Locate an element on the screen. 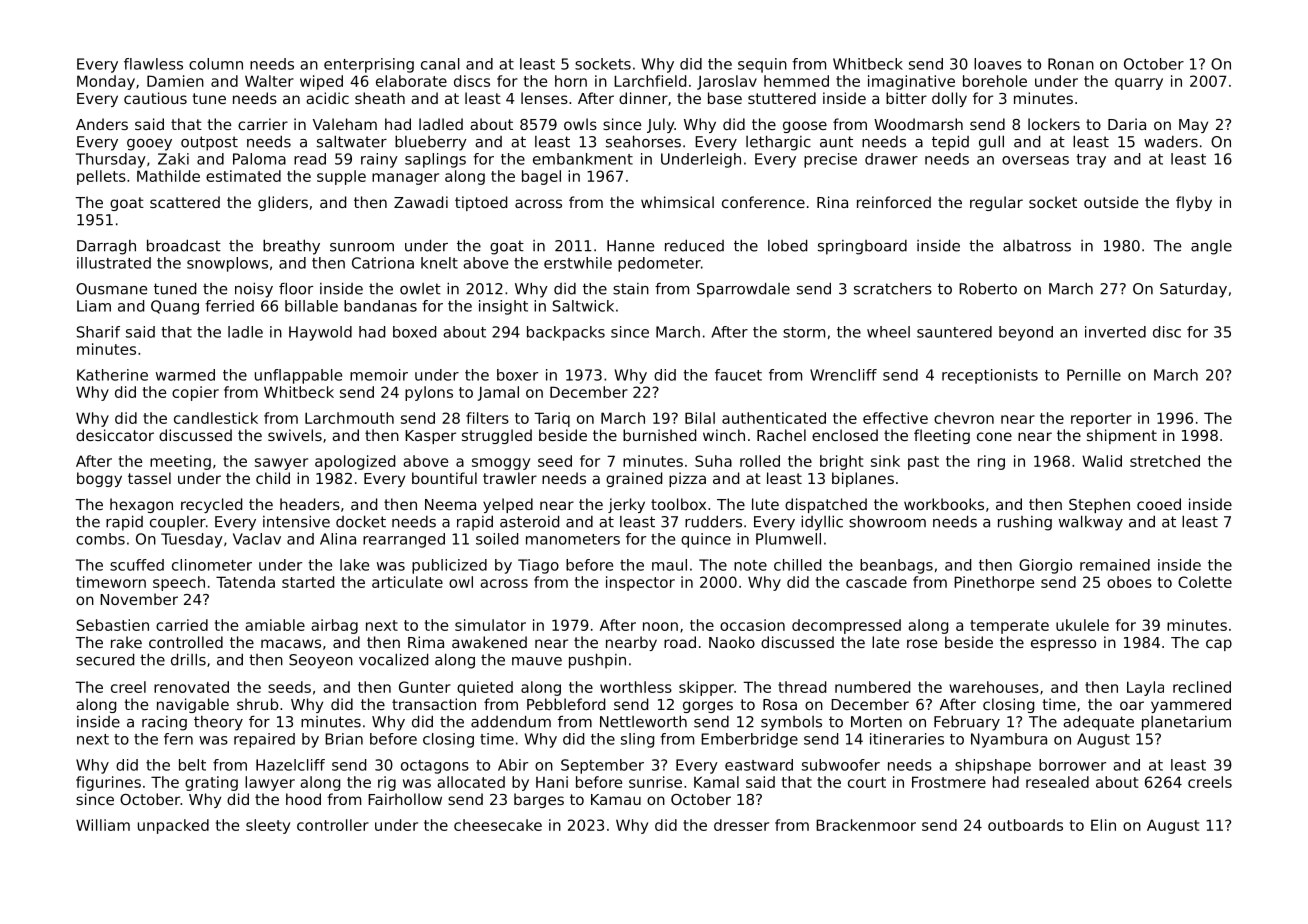 The height and width of the screenshot is (924, 1308). imaginative is located at coordinates (911, 82).
